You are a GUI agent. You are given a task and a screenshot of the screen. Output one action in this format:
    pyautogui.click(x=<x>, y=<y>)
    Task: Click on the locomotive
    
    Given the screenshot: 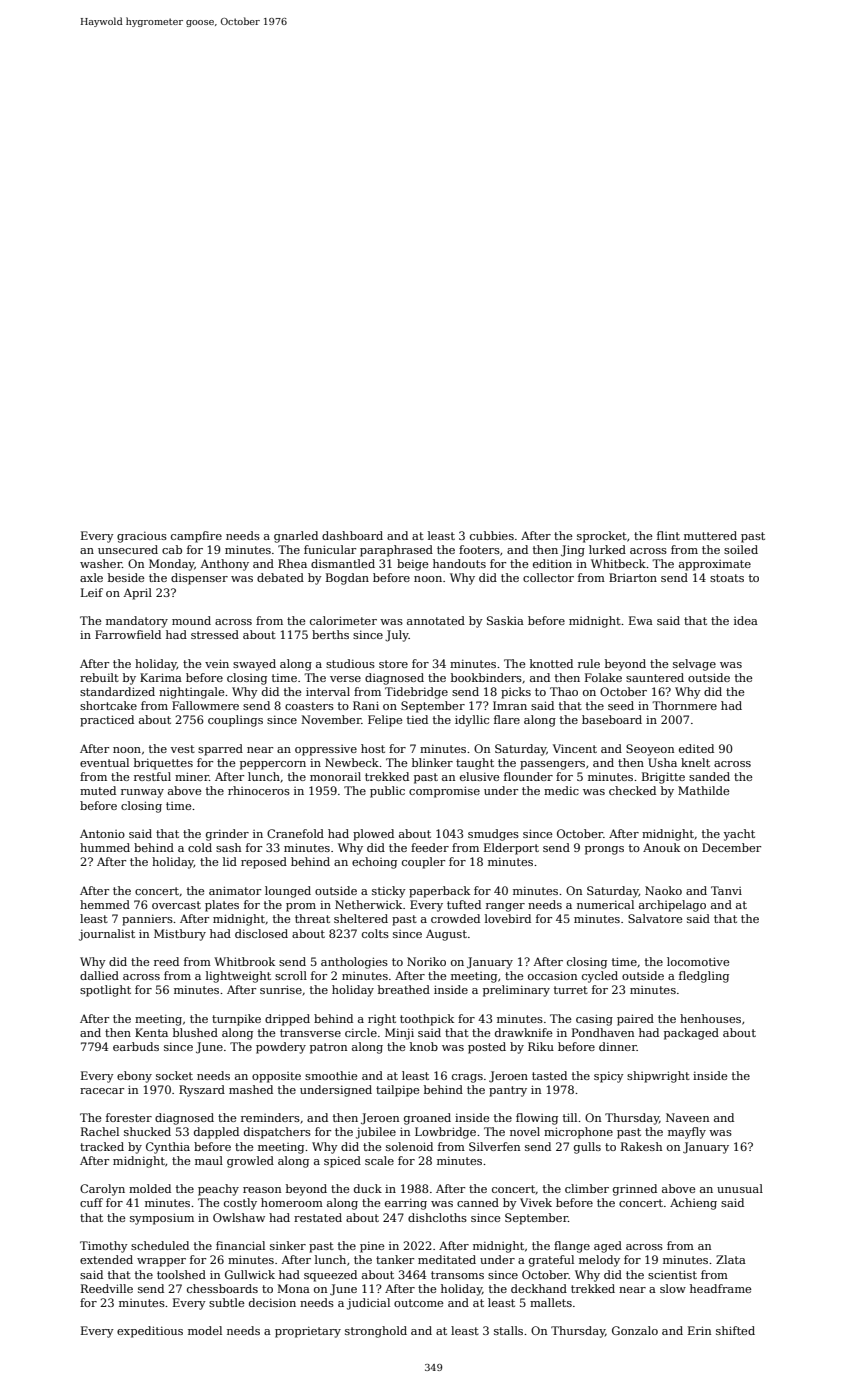 What is the action you would take?
    pyautogui.click(x=698, y=961)
